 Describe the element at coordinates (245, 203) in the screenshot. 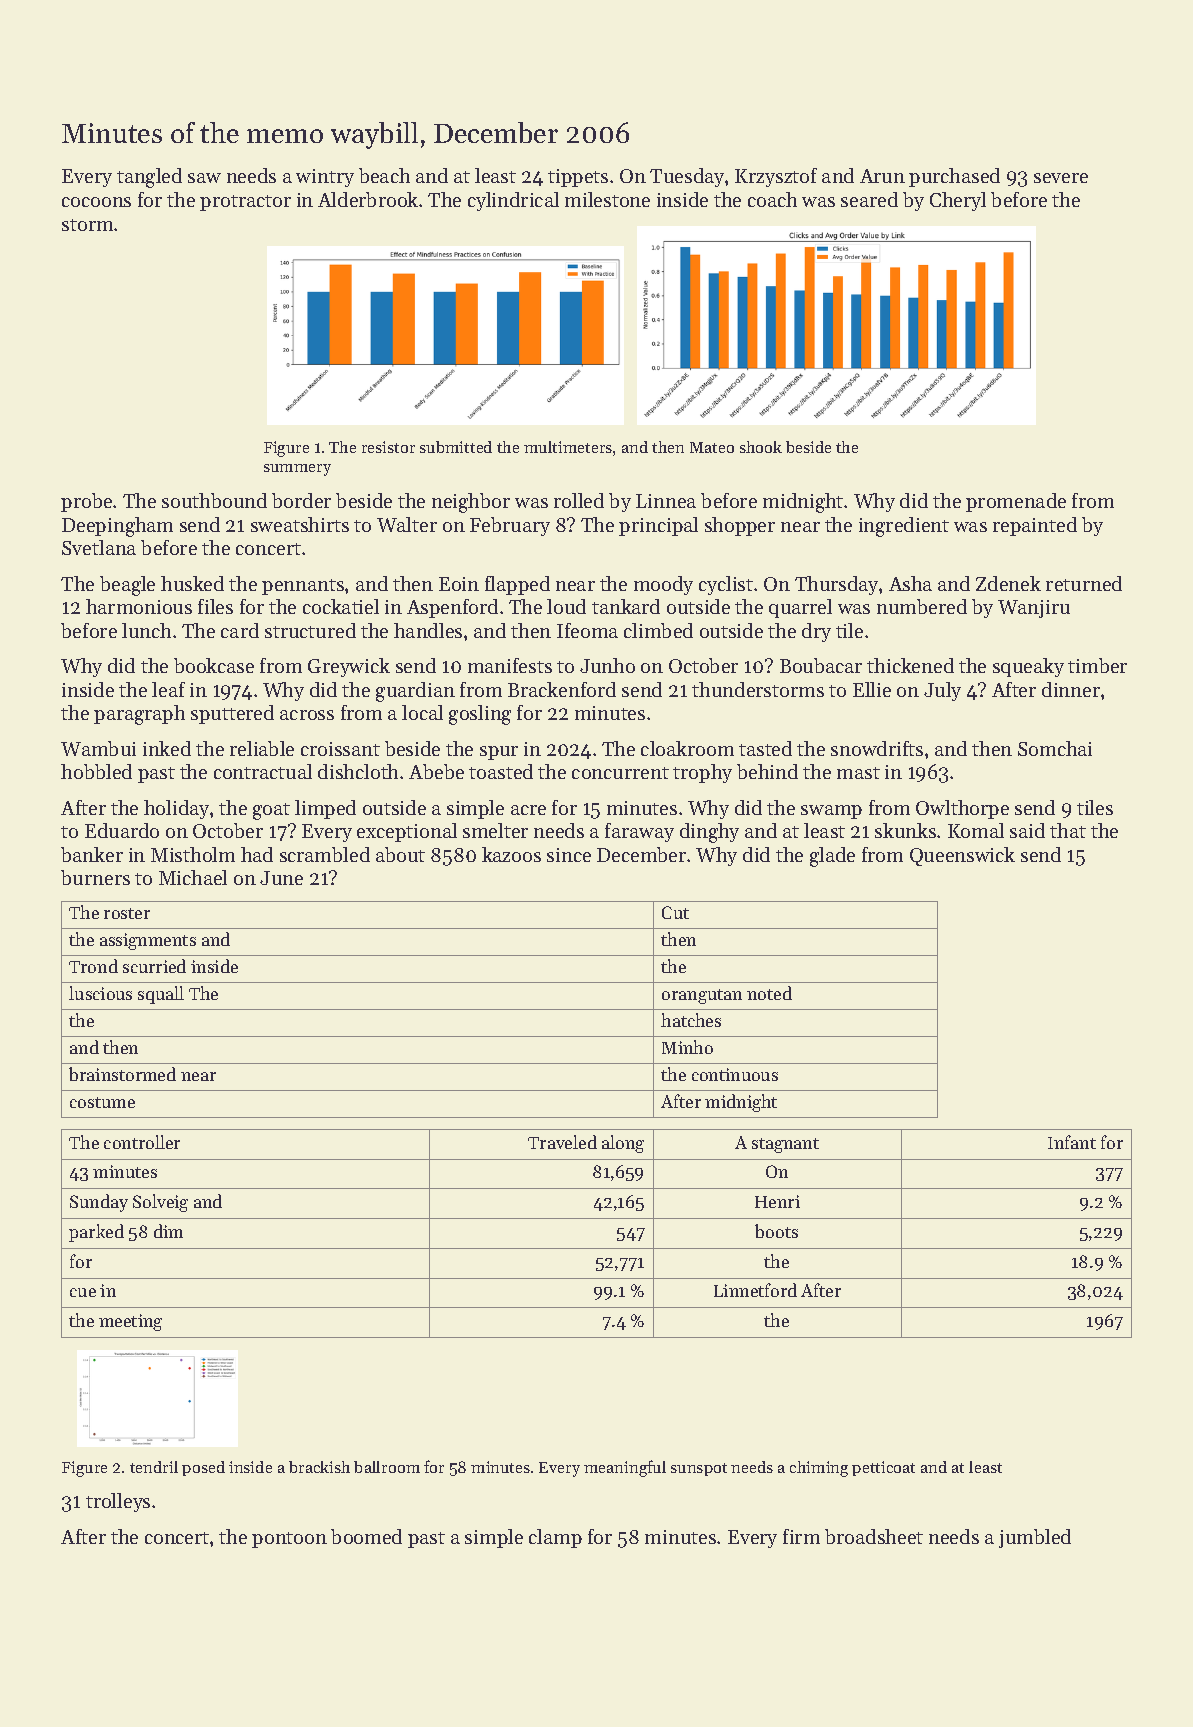

I see `protractor` at that location.
